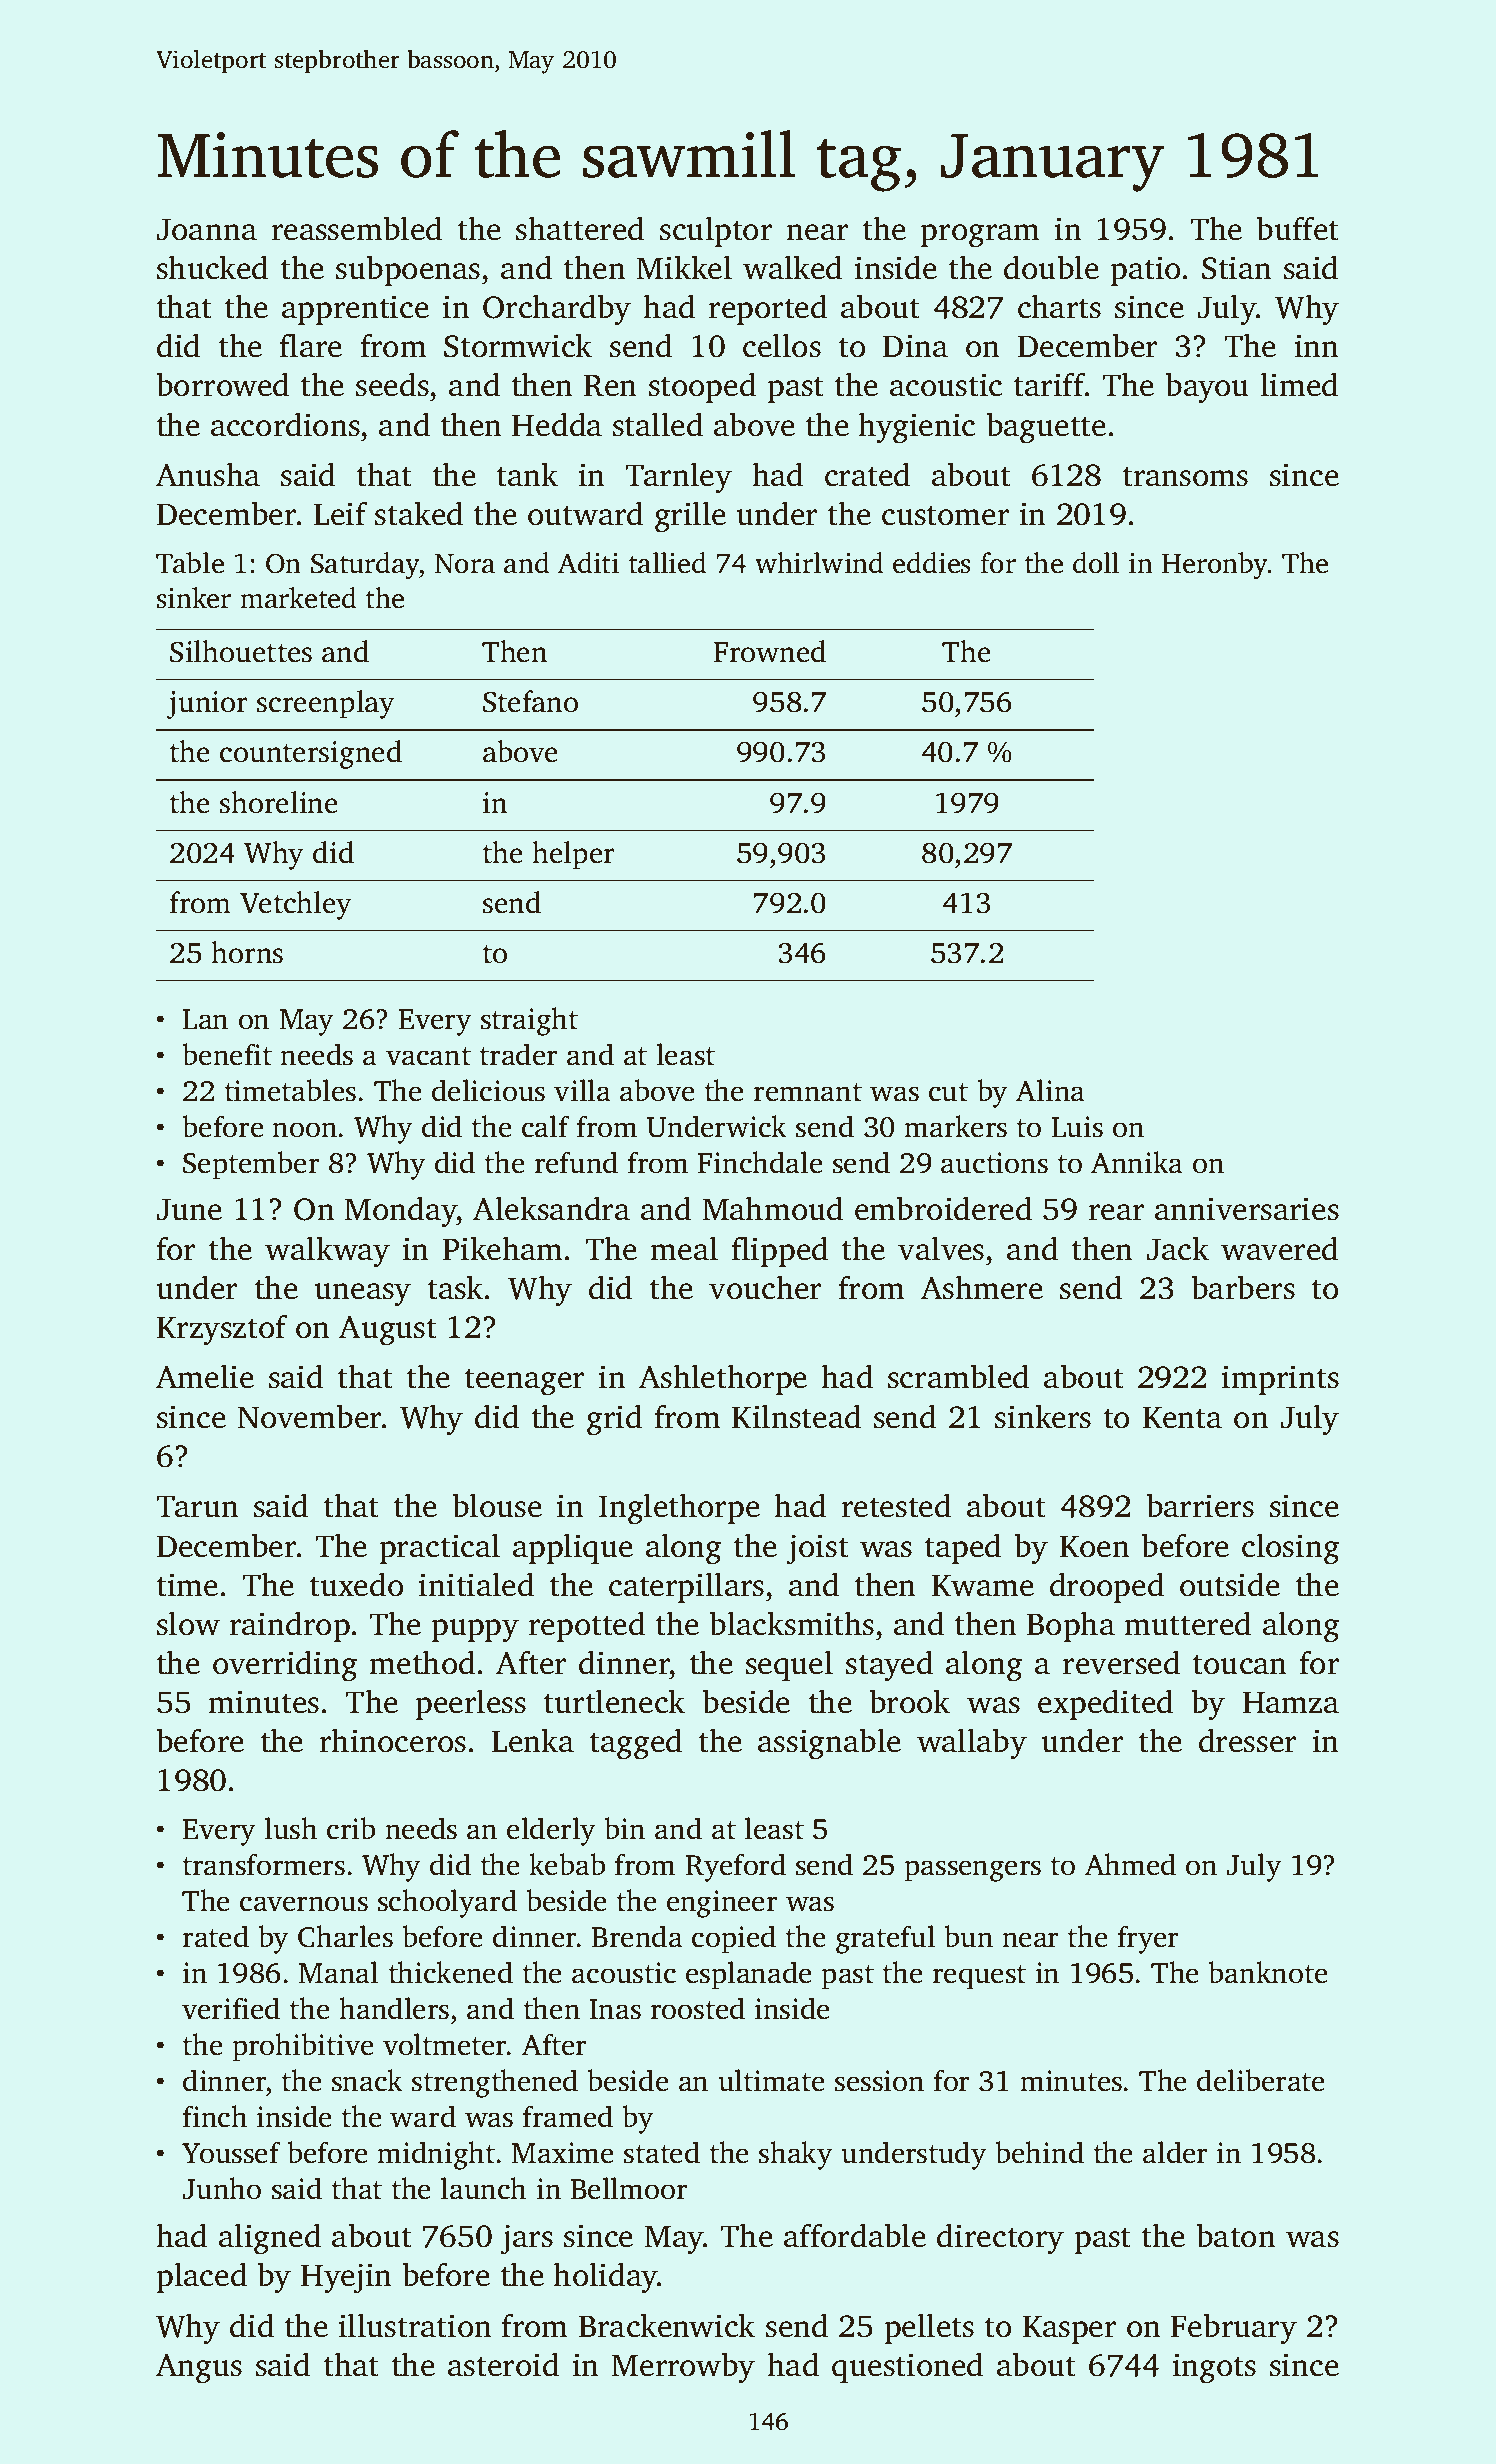 The width and height of the page is (1496, 2464). What do you see at coordinates (197, 1506) in the page?
I see `Tarun` at bounding box center [197, 1506].
